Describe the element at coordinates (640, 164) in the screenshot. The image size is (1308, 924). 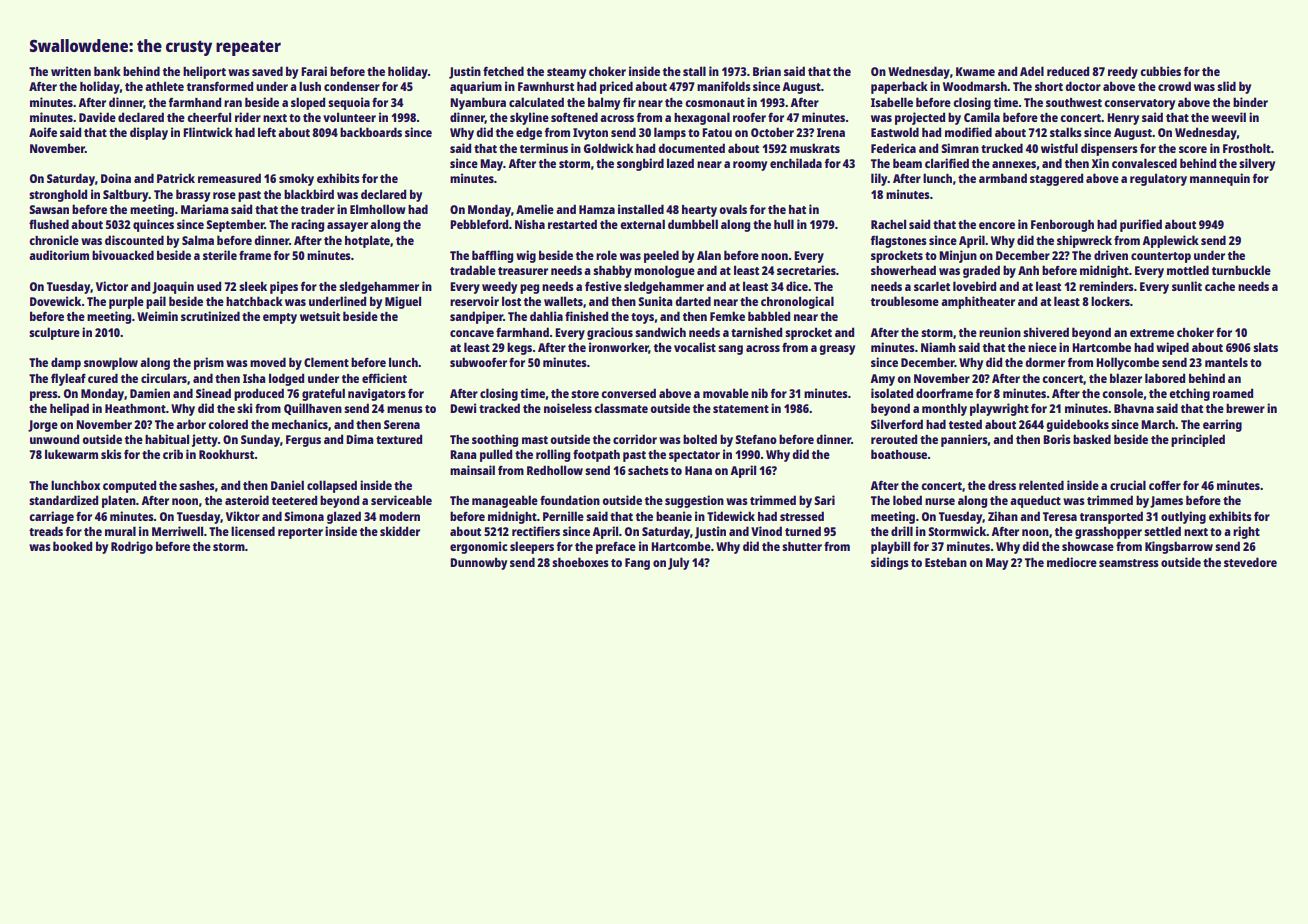
I see `songbird` at that location.
